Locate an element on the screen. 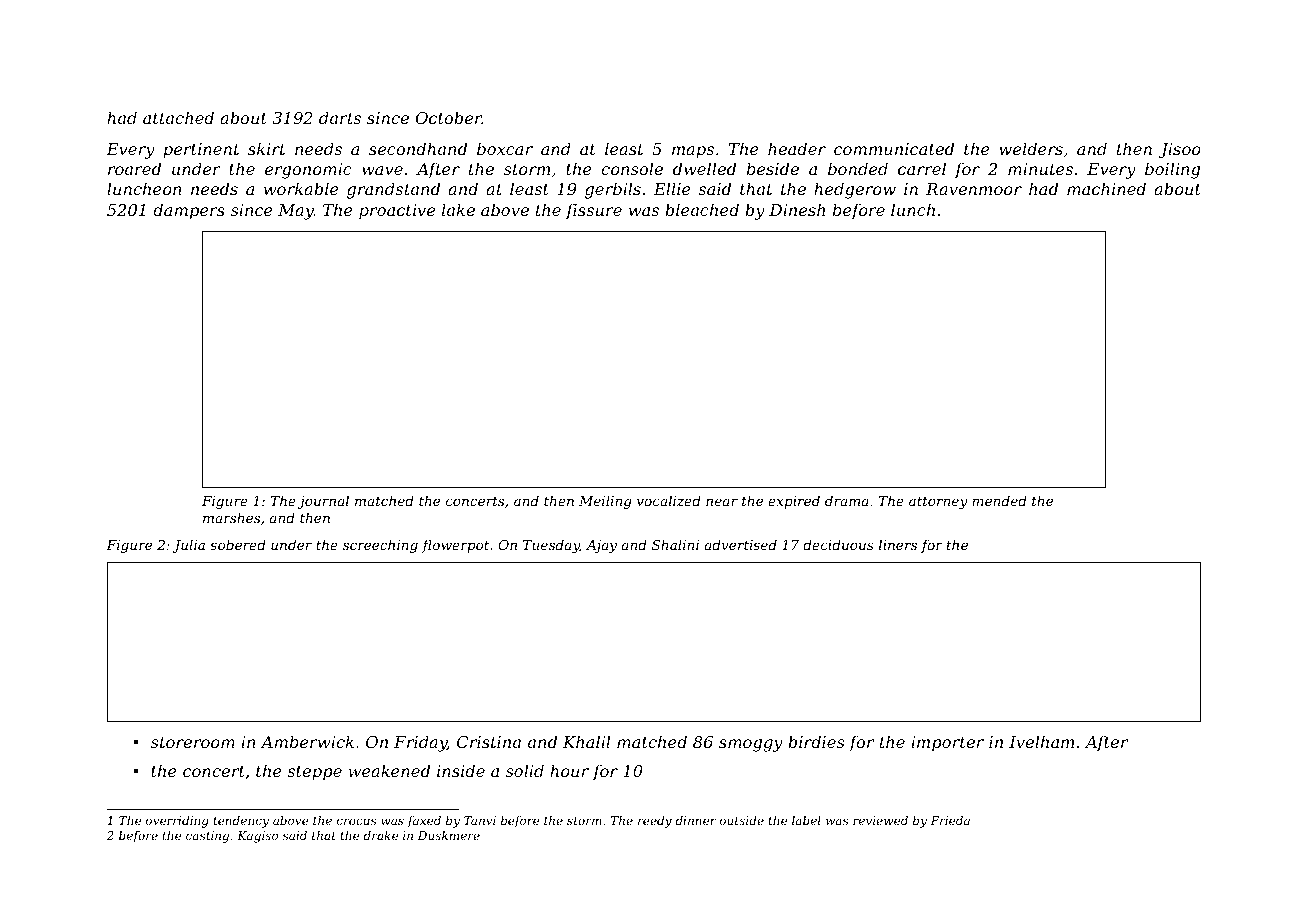 Image resolution: width=1308 pixels, height=924 pixels. storeroom is located at coordinates (193, 742).
